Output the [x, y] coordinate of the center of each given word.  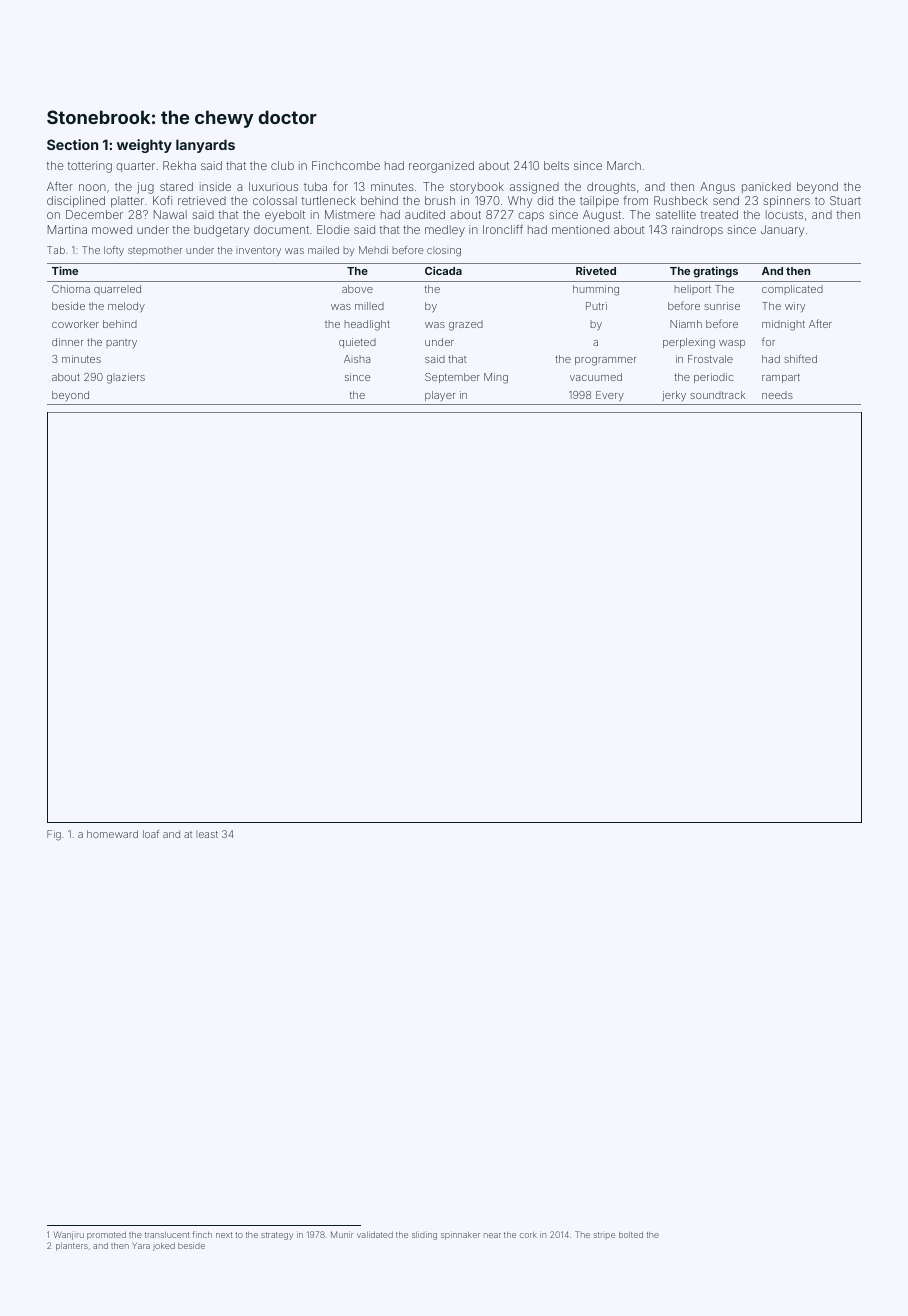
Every [610, 396]
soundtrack [717, 395]
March [624, 165]
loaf [151, 834]
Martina [67, 229]
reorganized [441, 167]
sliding [424, 1235]
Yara [141, 1245]
